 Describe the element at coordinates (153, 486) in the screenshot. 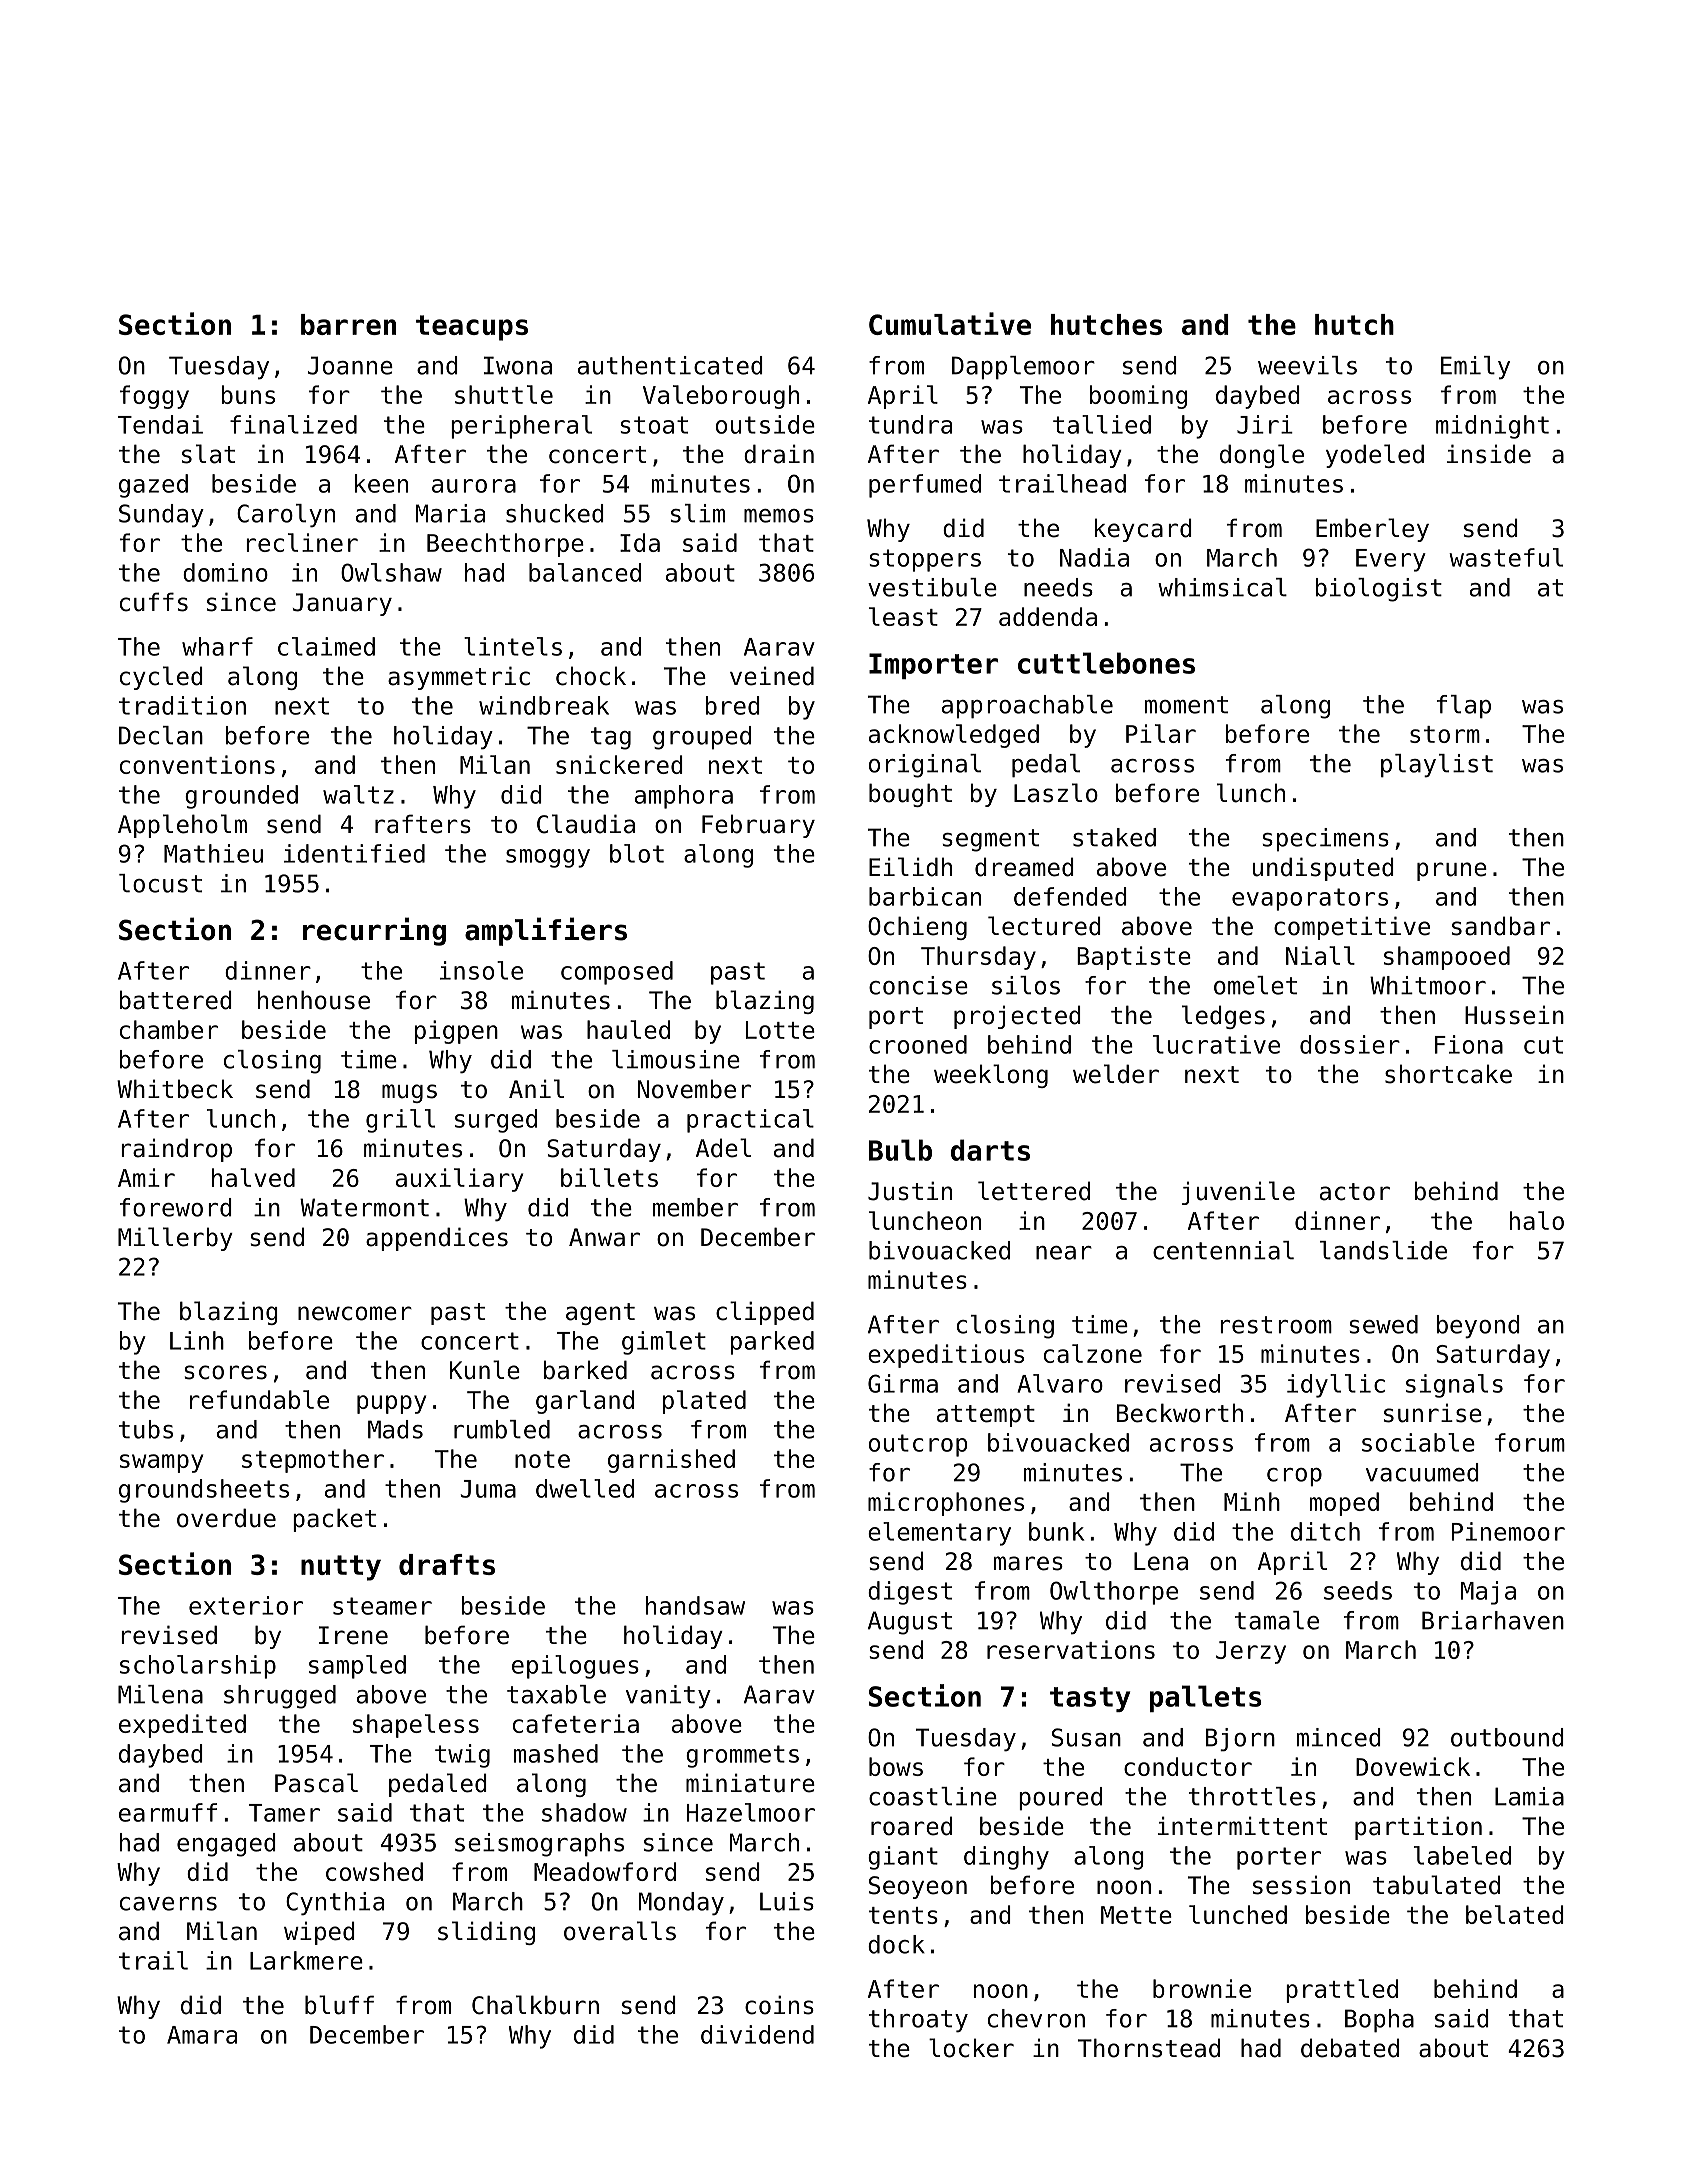

I see `gazed` at that location.
